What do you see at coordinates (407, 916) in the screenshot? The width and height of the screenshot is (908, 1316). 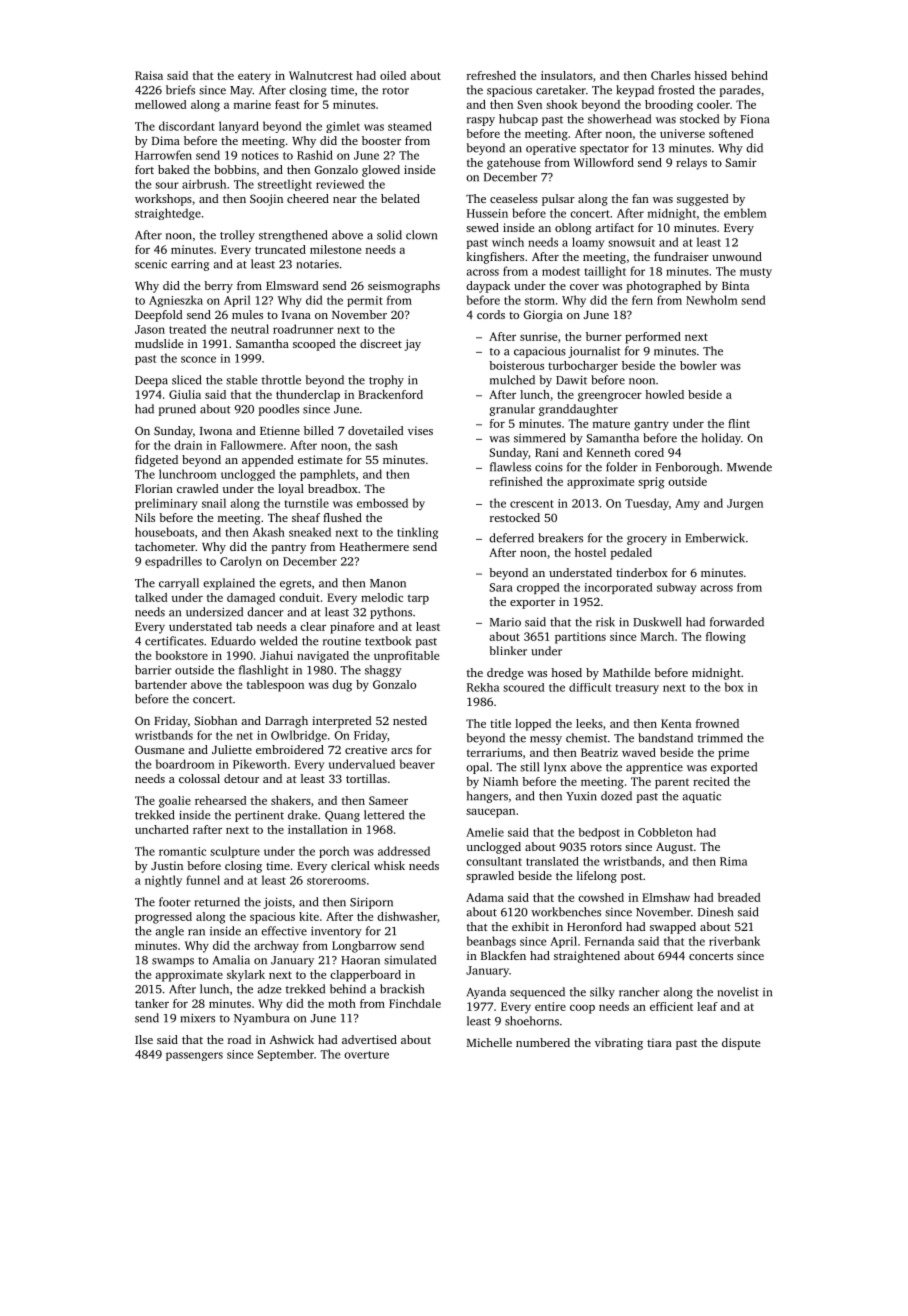 I see `dishwasher` at bounding box center [407, 916].
